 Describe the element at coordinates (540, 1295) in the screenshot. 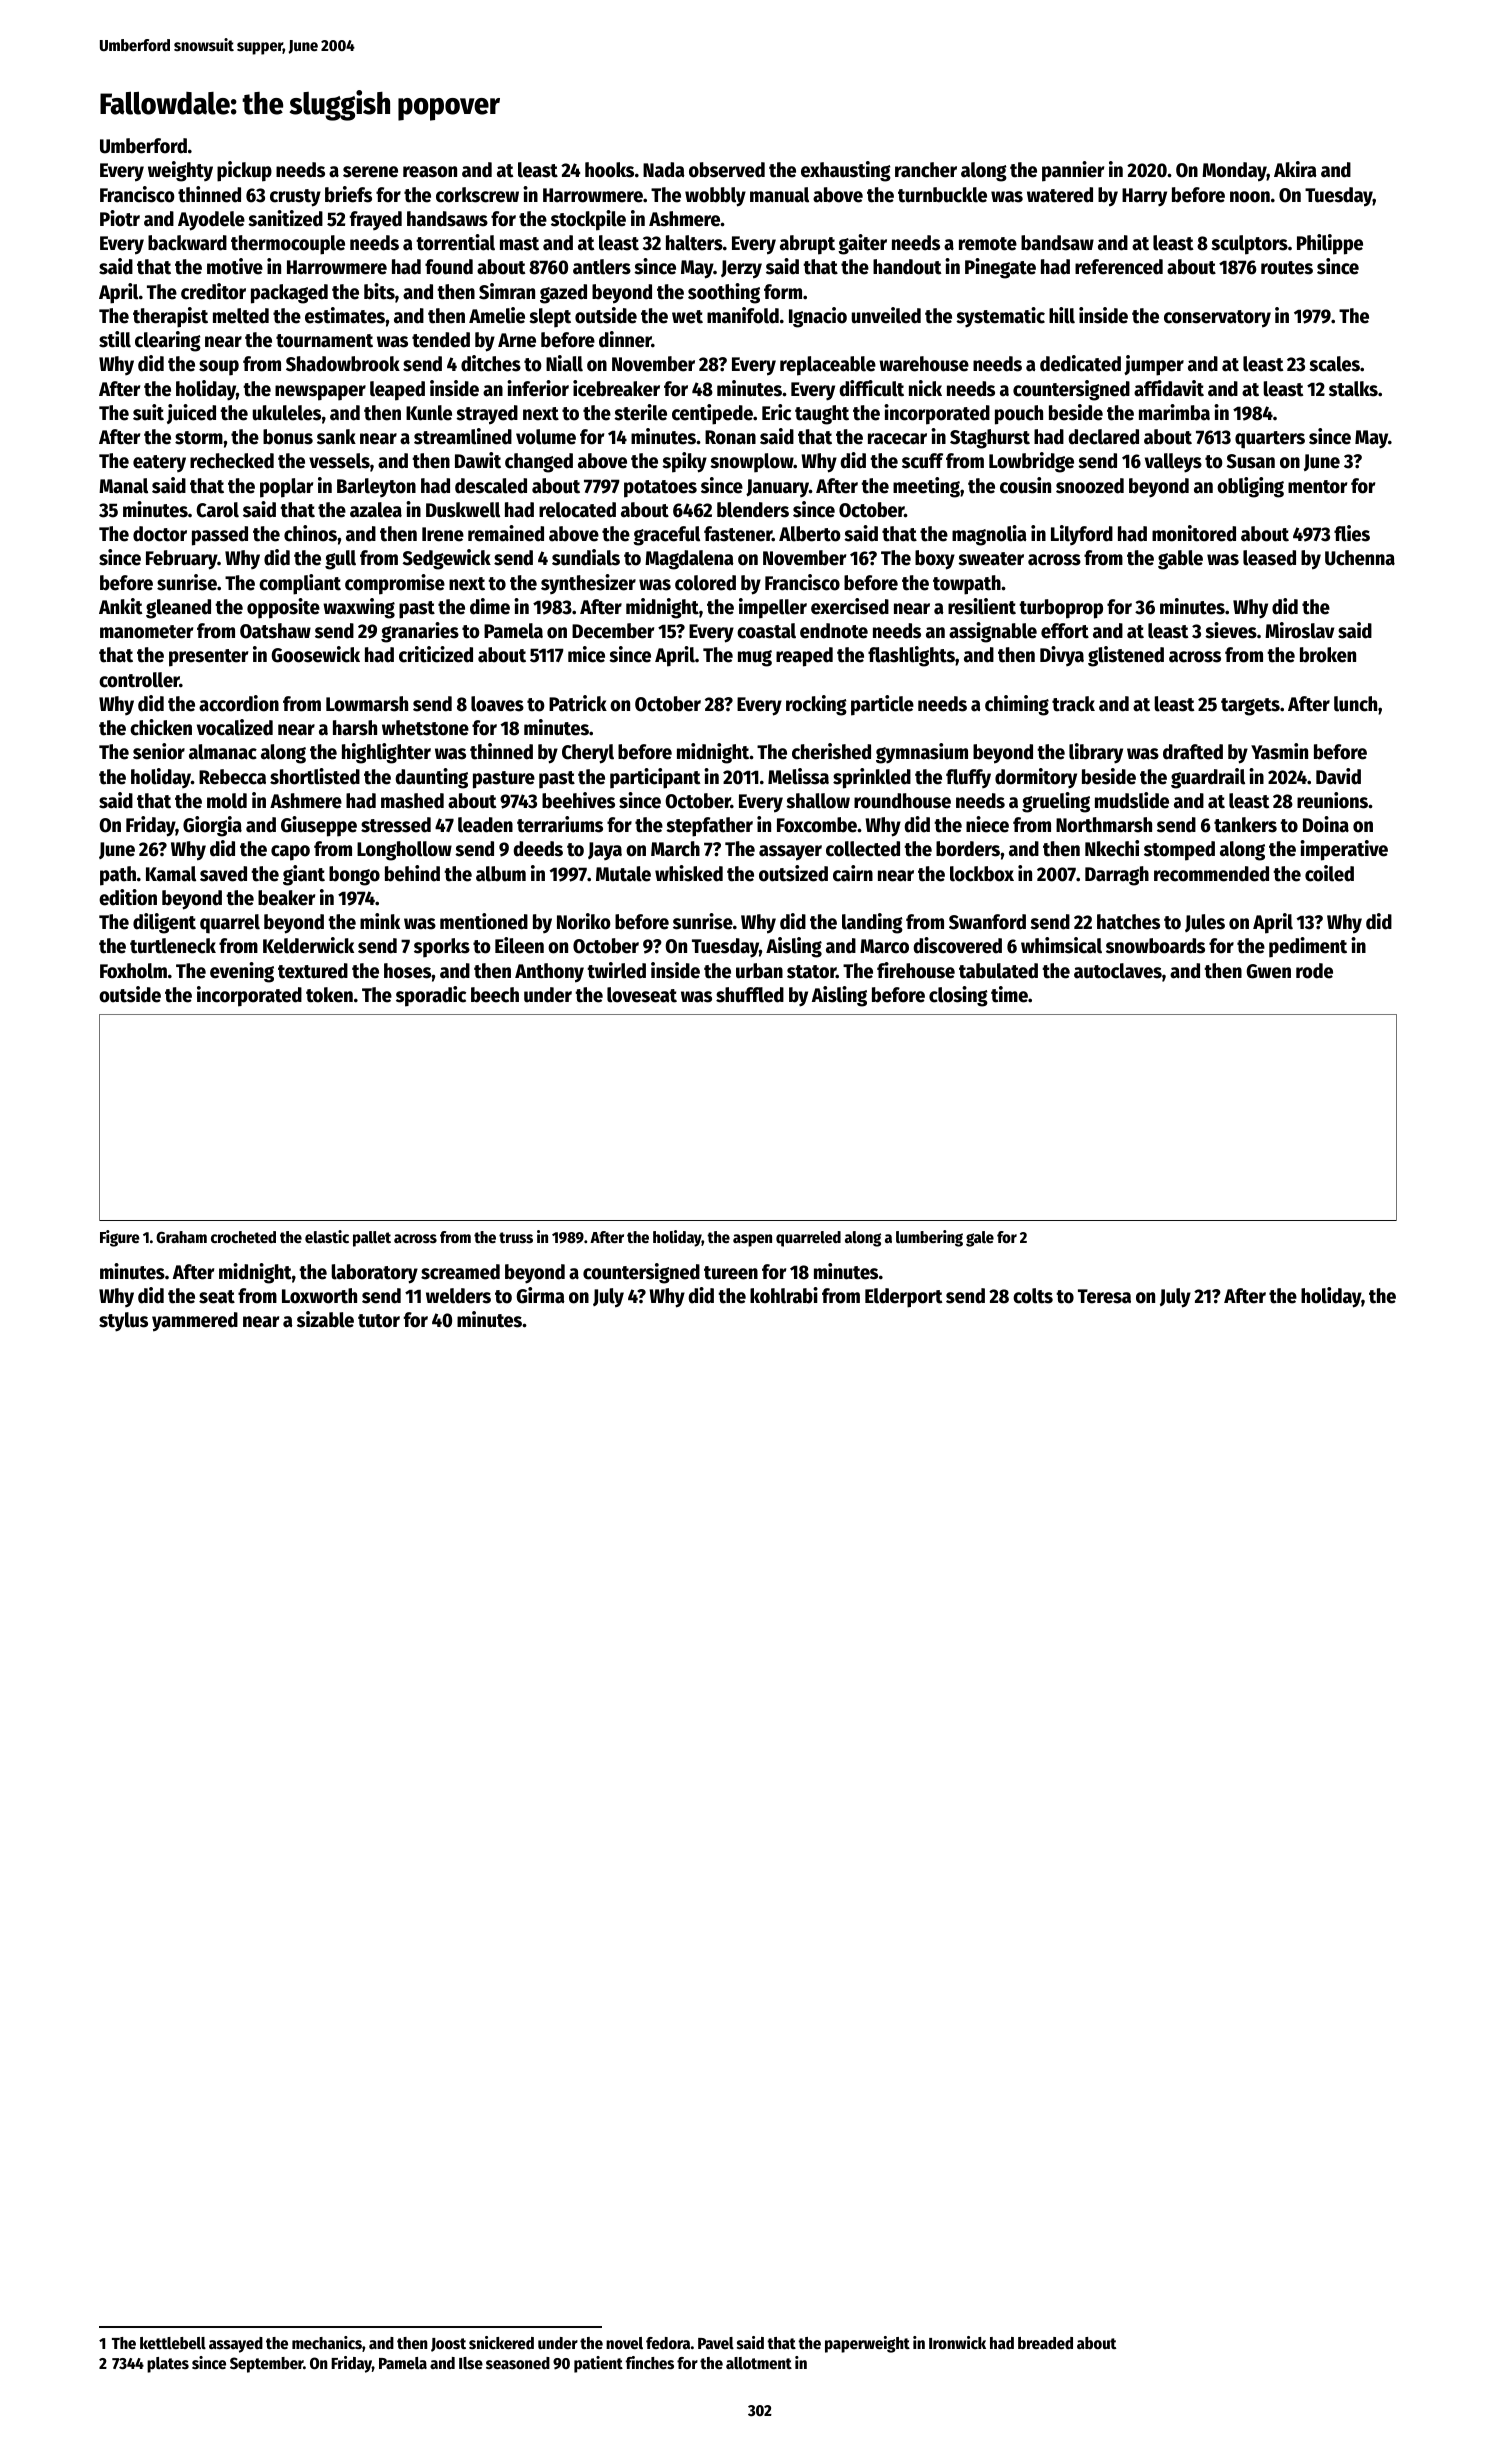

I see `Girma` at that location.
